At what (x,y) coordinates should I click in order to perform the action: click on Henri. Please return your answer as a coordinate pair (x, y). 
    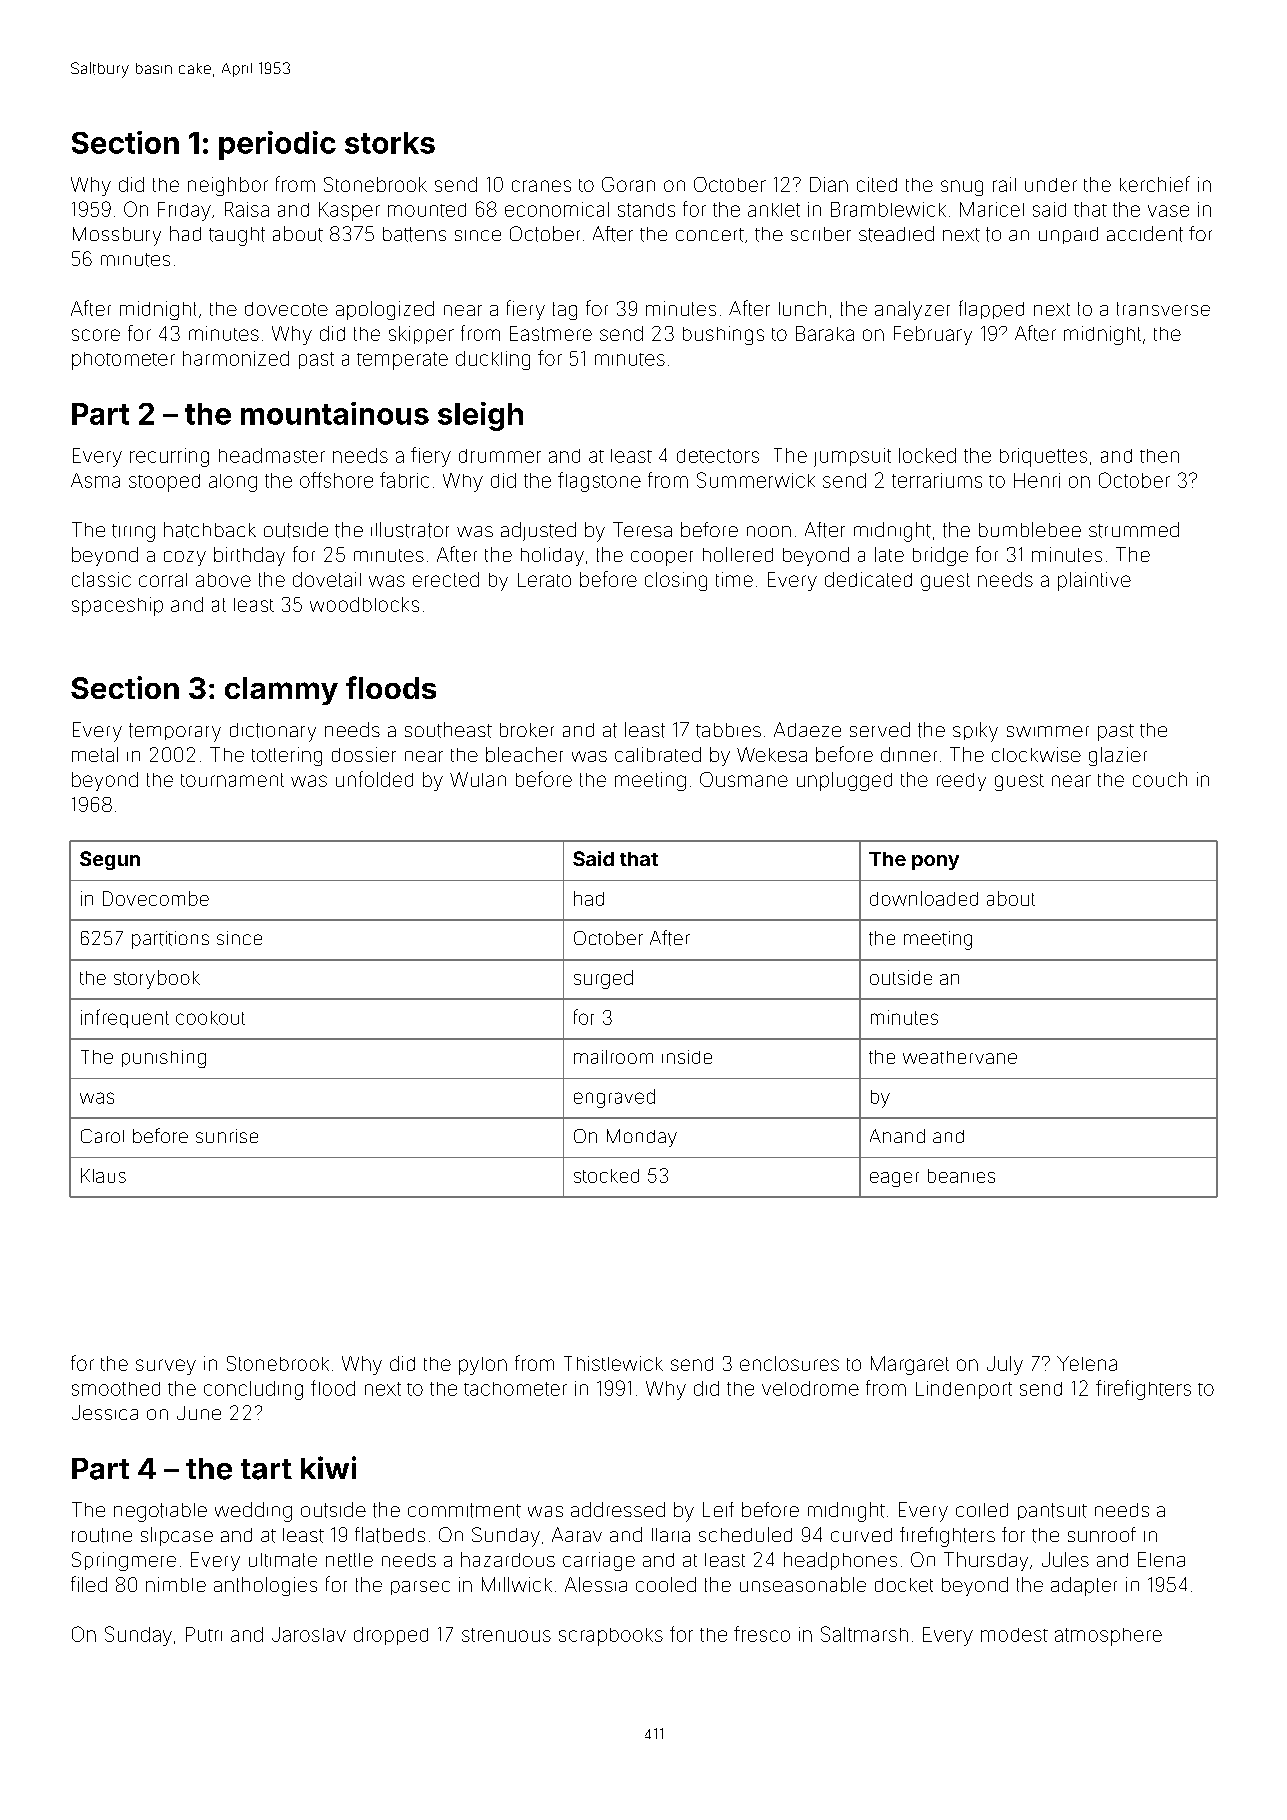
    Looking at the image, I should click on (1037, 480).
